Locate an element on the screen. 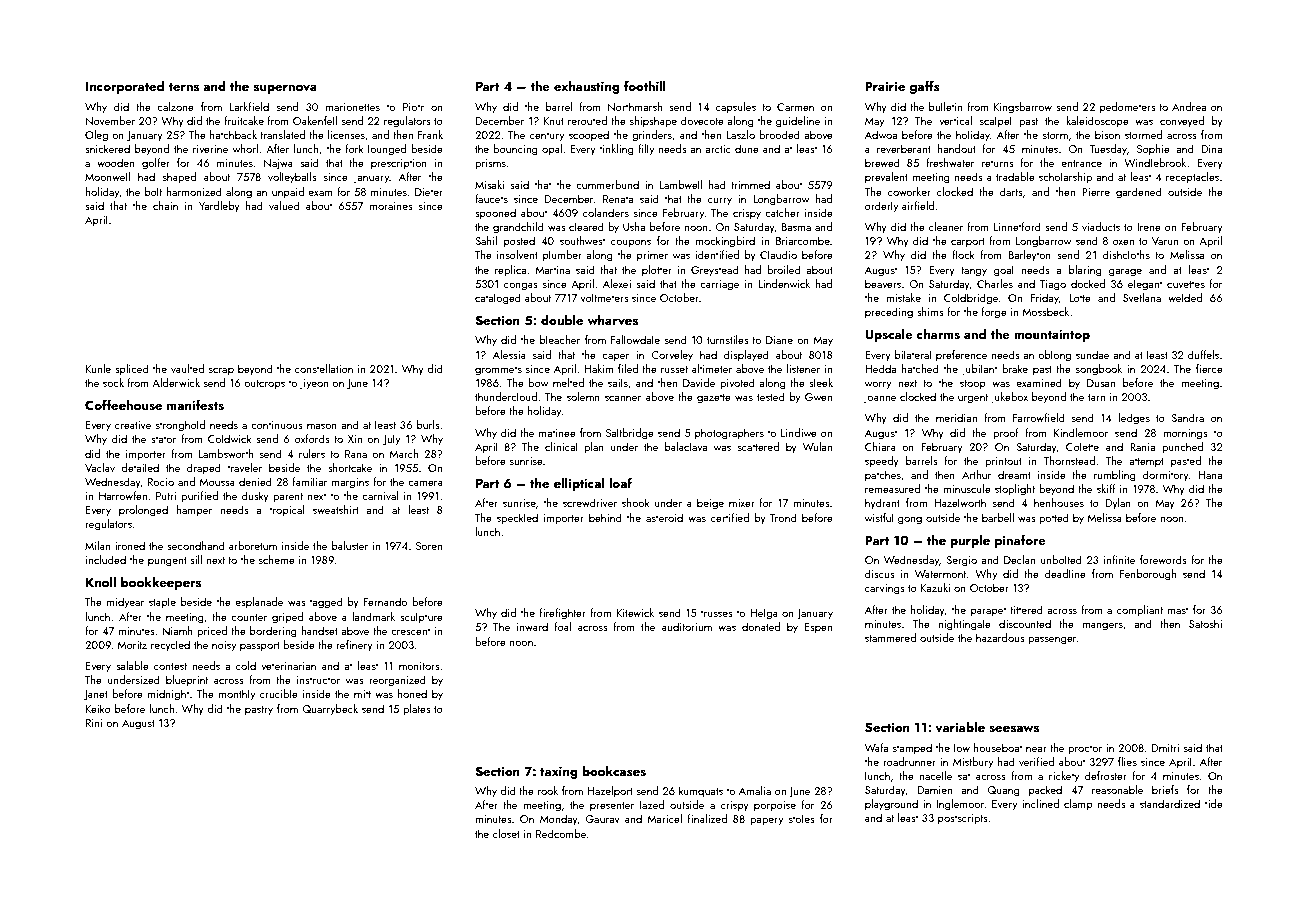  gong is located at coordinates (910, 520).
